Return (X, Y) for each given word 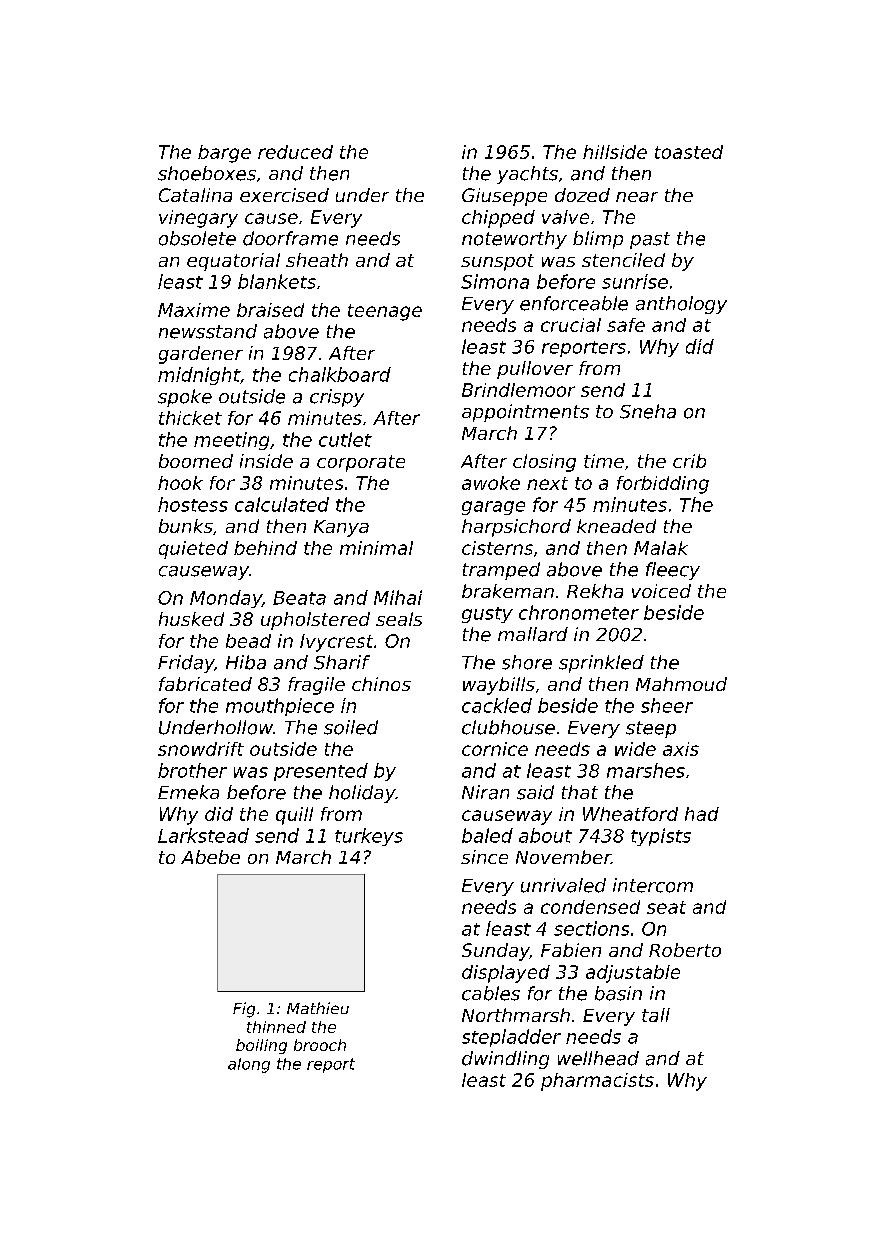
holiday (362, 794)
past (650, 240)
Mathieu (318, 1008)
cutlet (345, 439)
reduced (295, 152)
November (563, 857)
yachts (527, 175)
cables (491, 993)
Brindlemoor (518, 390)
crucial (571, 325)
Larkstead (203, 835)
